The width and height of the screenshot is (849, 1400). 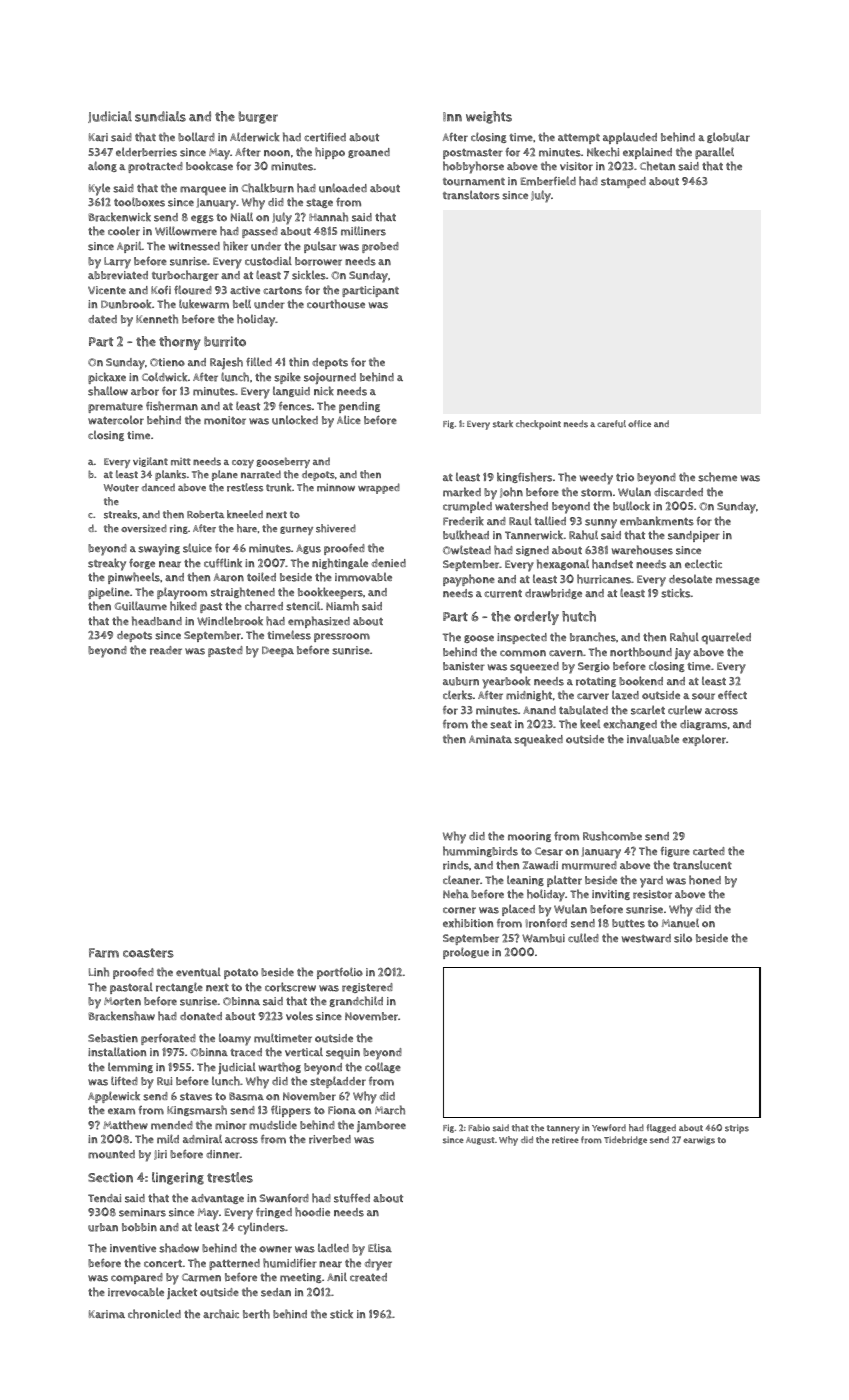 I want to click on corner, so click(x=459, y=910).
